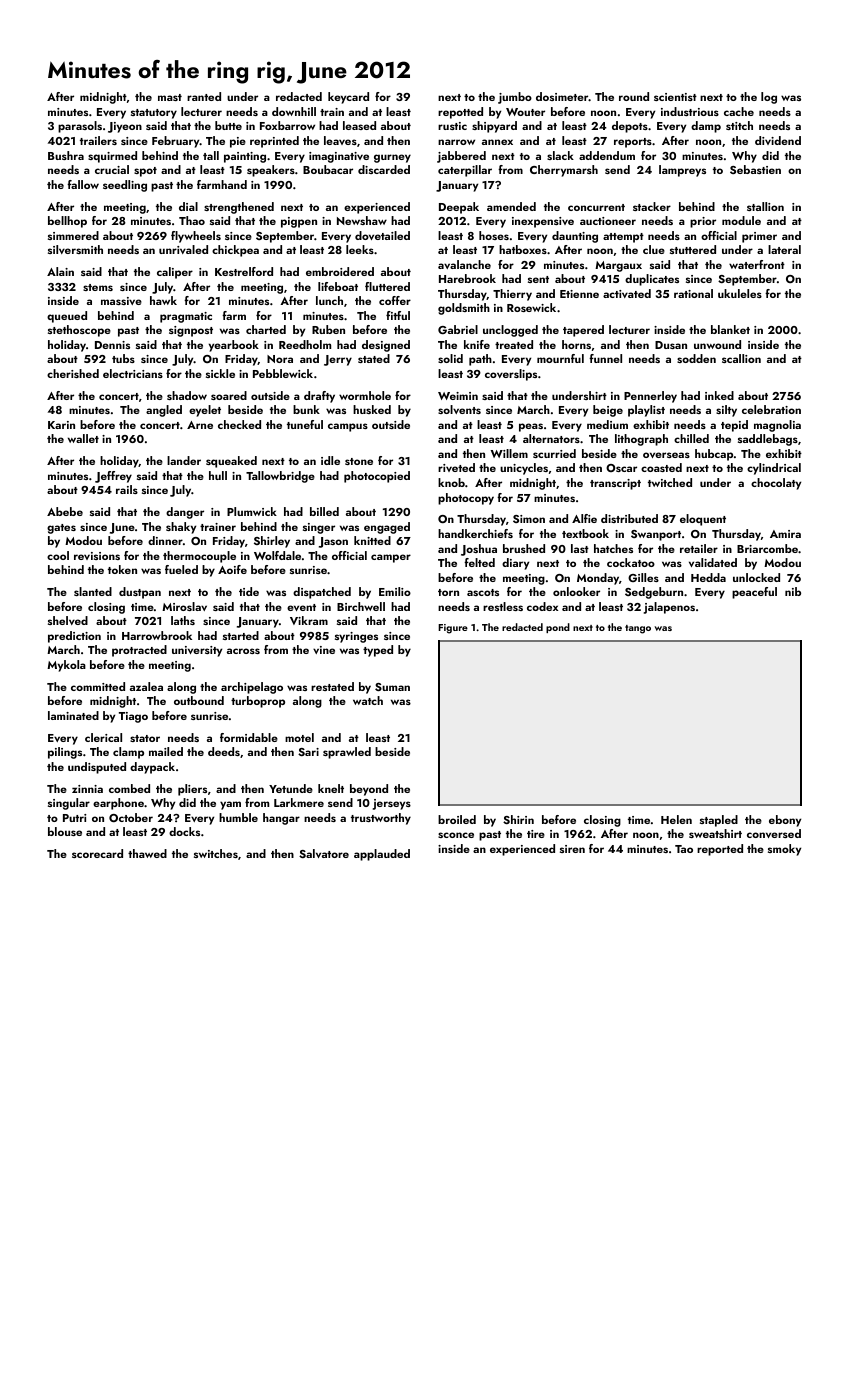  Describe the element at coordinates (224, 751) in the page. I see `deeds` at that location.
